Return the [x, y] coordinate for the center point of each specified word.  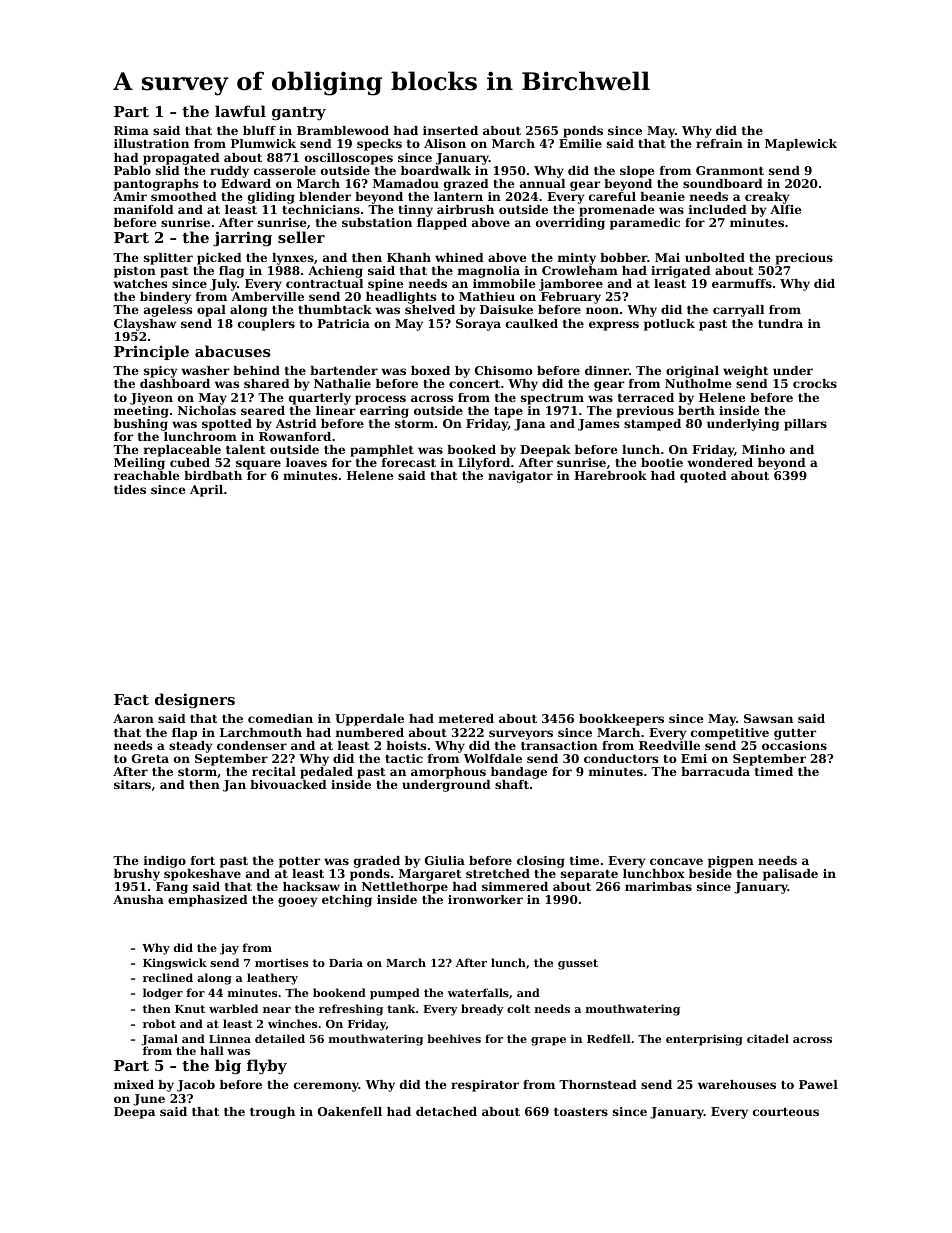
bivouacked [288, 784]
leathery [272, 979]
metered [466, 718]
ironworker [485, 899]
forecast [409, 462]
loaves [306, 462]
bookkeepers [621, 720]
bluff [259, 130]
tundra [780, 323]
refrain [719, 143]
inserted [450, 130]
